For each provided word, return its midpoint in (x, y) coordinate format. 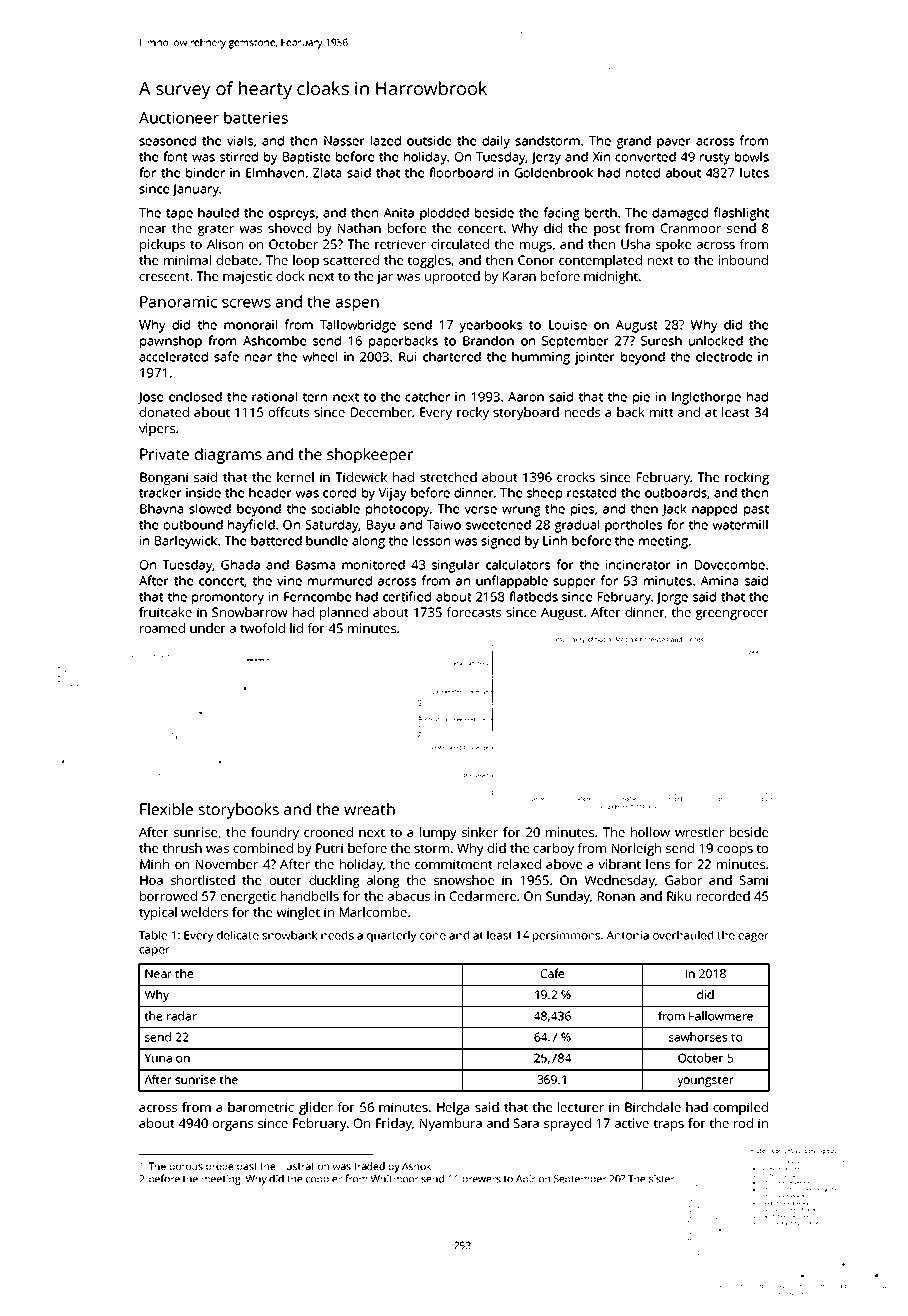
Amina (719, 581)
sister (662, 1179)
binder (205, 172)
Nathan (359, 228)
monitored (373, 564)
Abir (526, 1179)
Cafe (552, 973)
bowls (752, 156)
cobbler (324, 1179)
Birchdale (653, 1107)
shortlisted (203, 880)
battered (276, 540)
